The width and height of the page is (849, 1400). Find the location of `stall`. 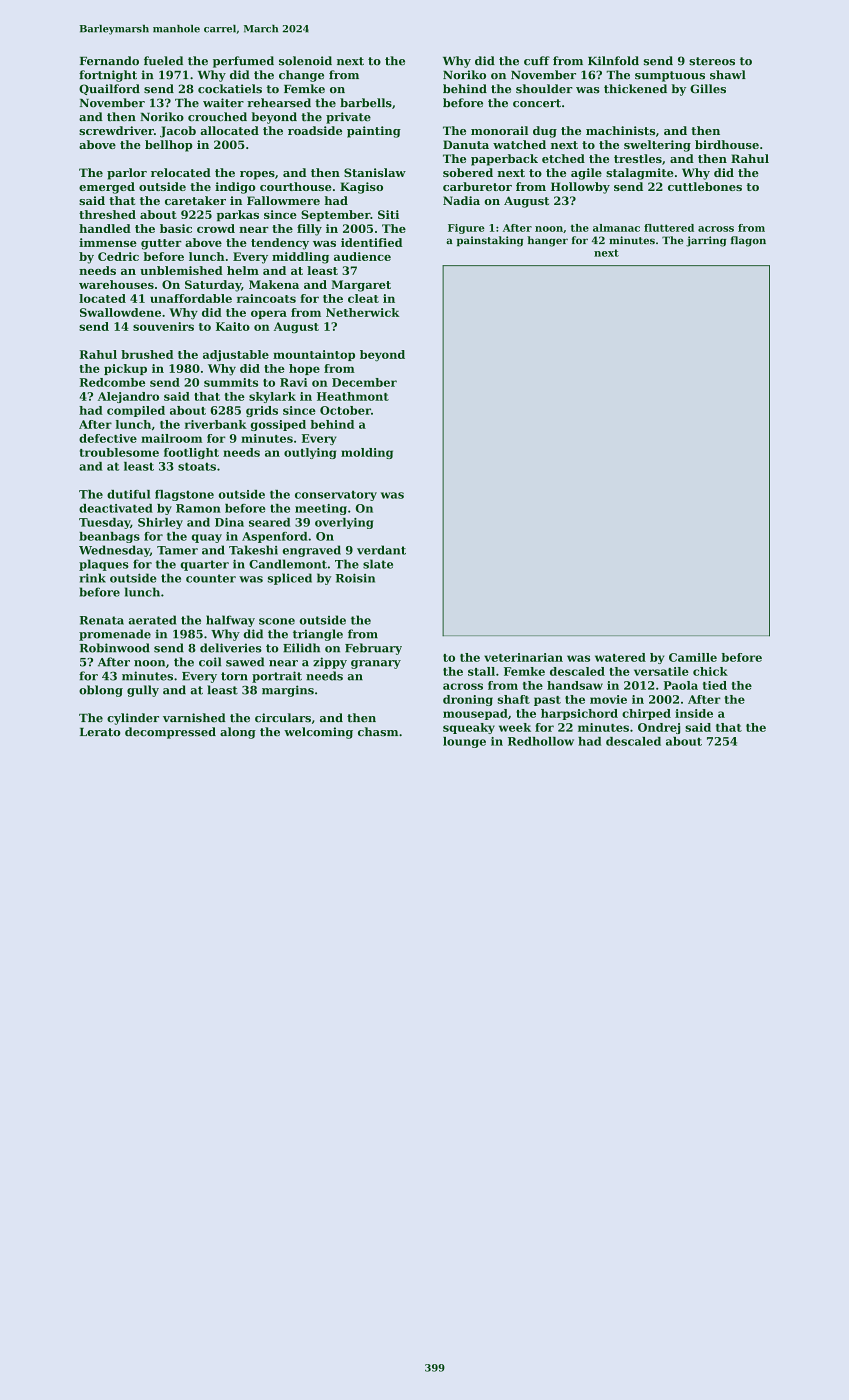

stall is located at coordinates (481, 671).
